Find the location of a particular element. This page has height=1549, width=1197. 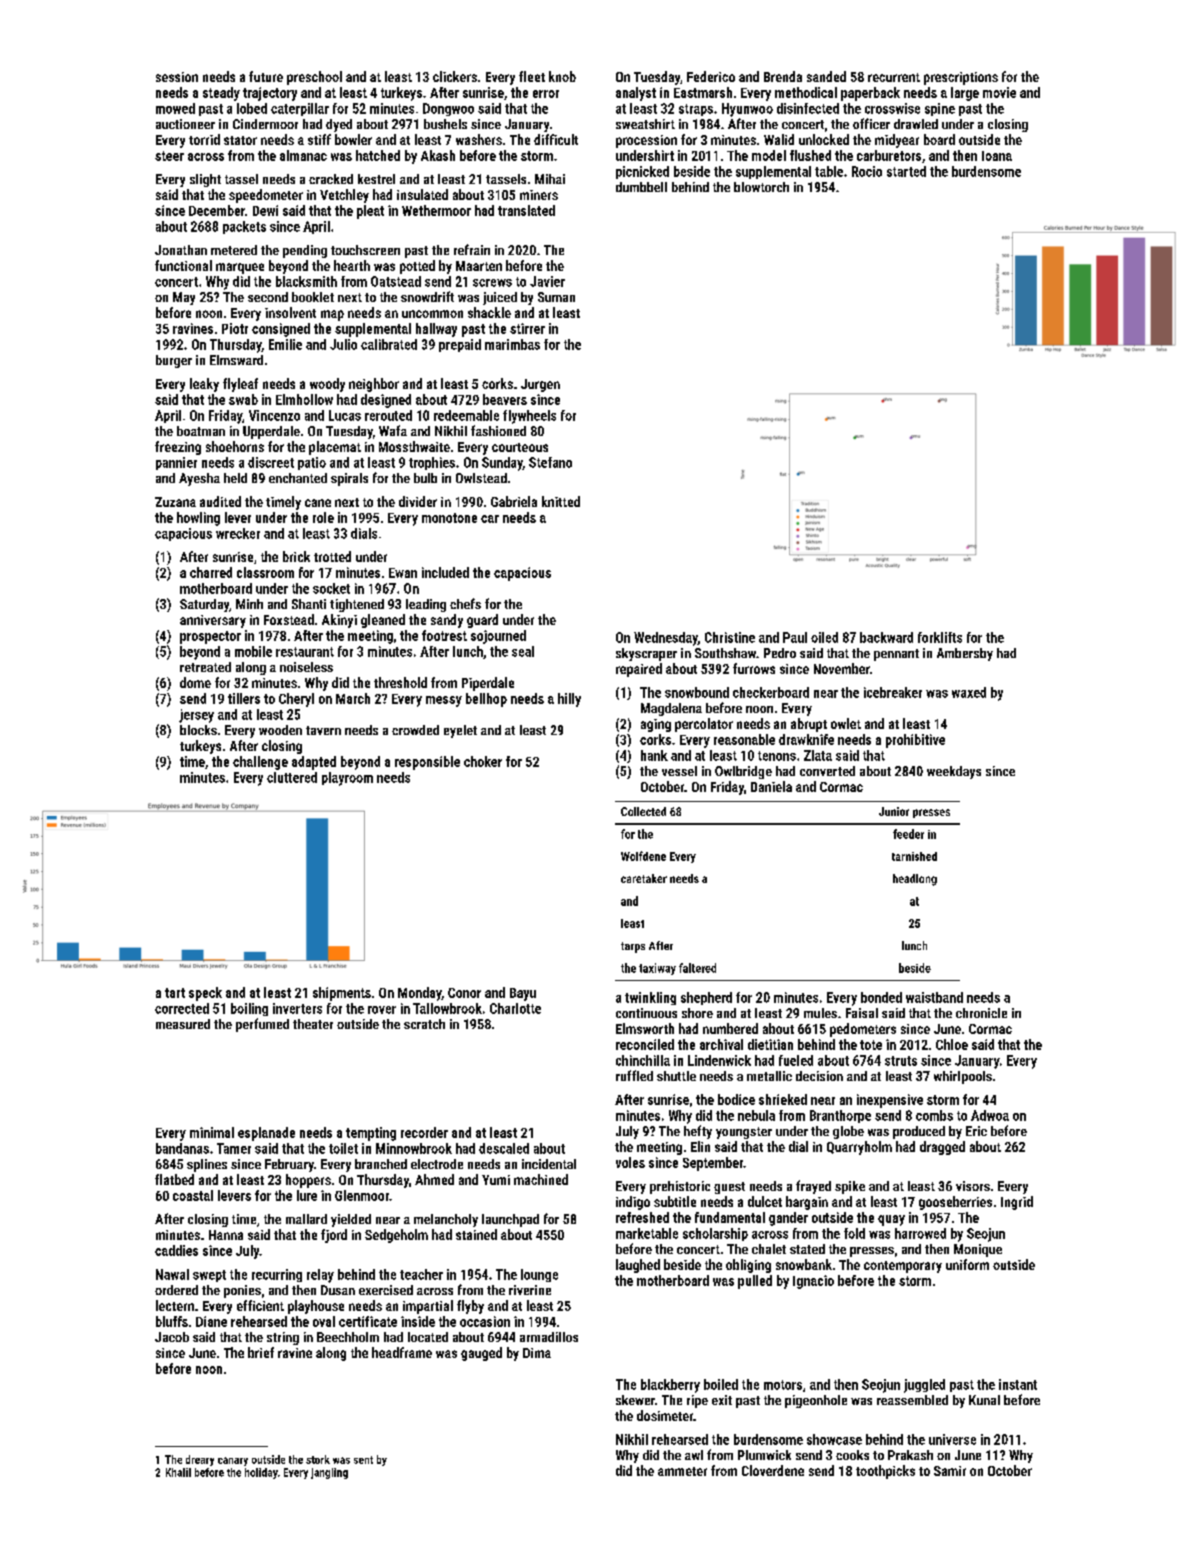

recurrent is located at coordinates (894, 77).
